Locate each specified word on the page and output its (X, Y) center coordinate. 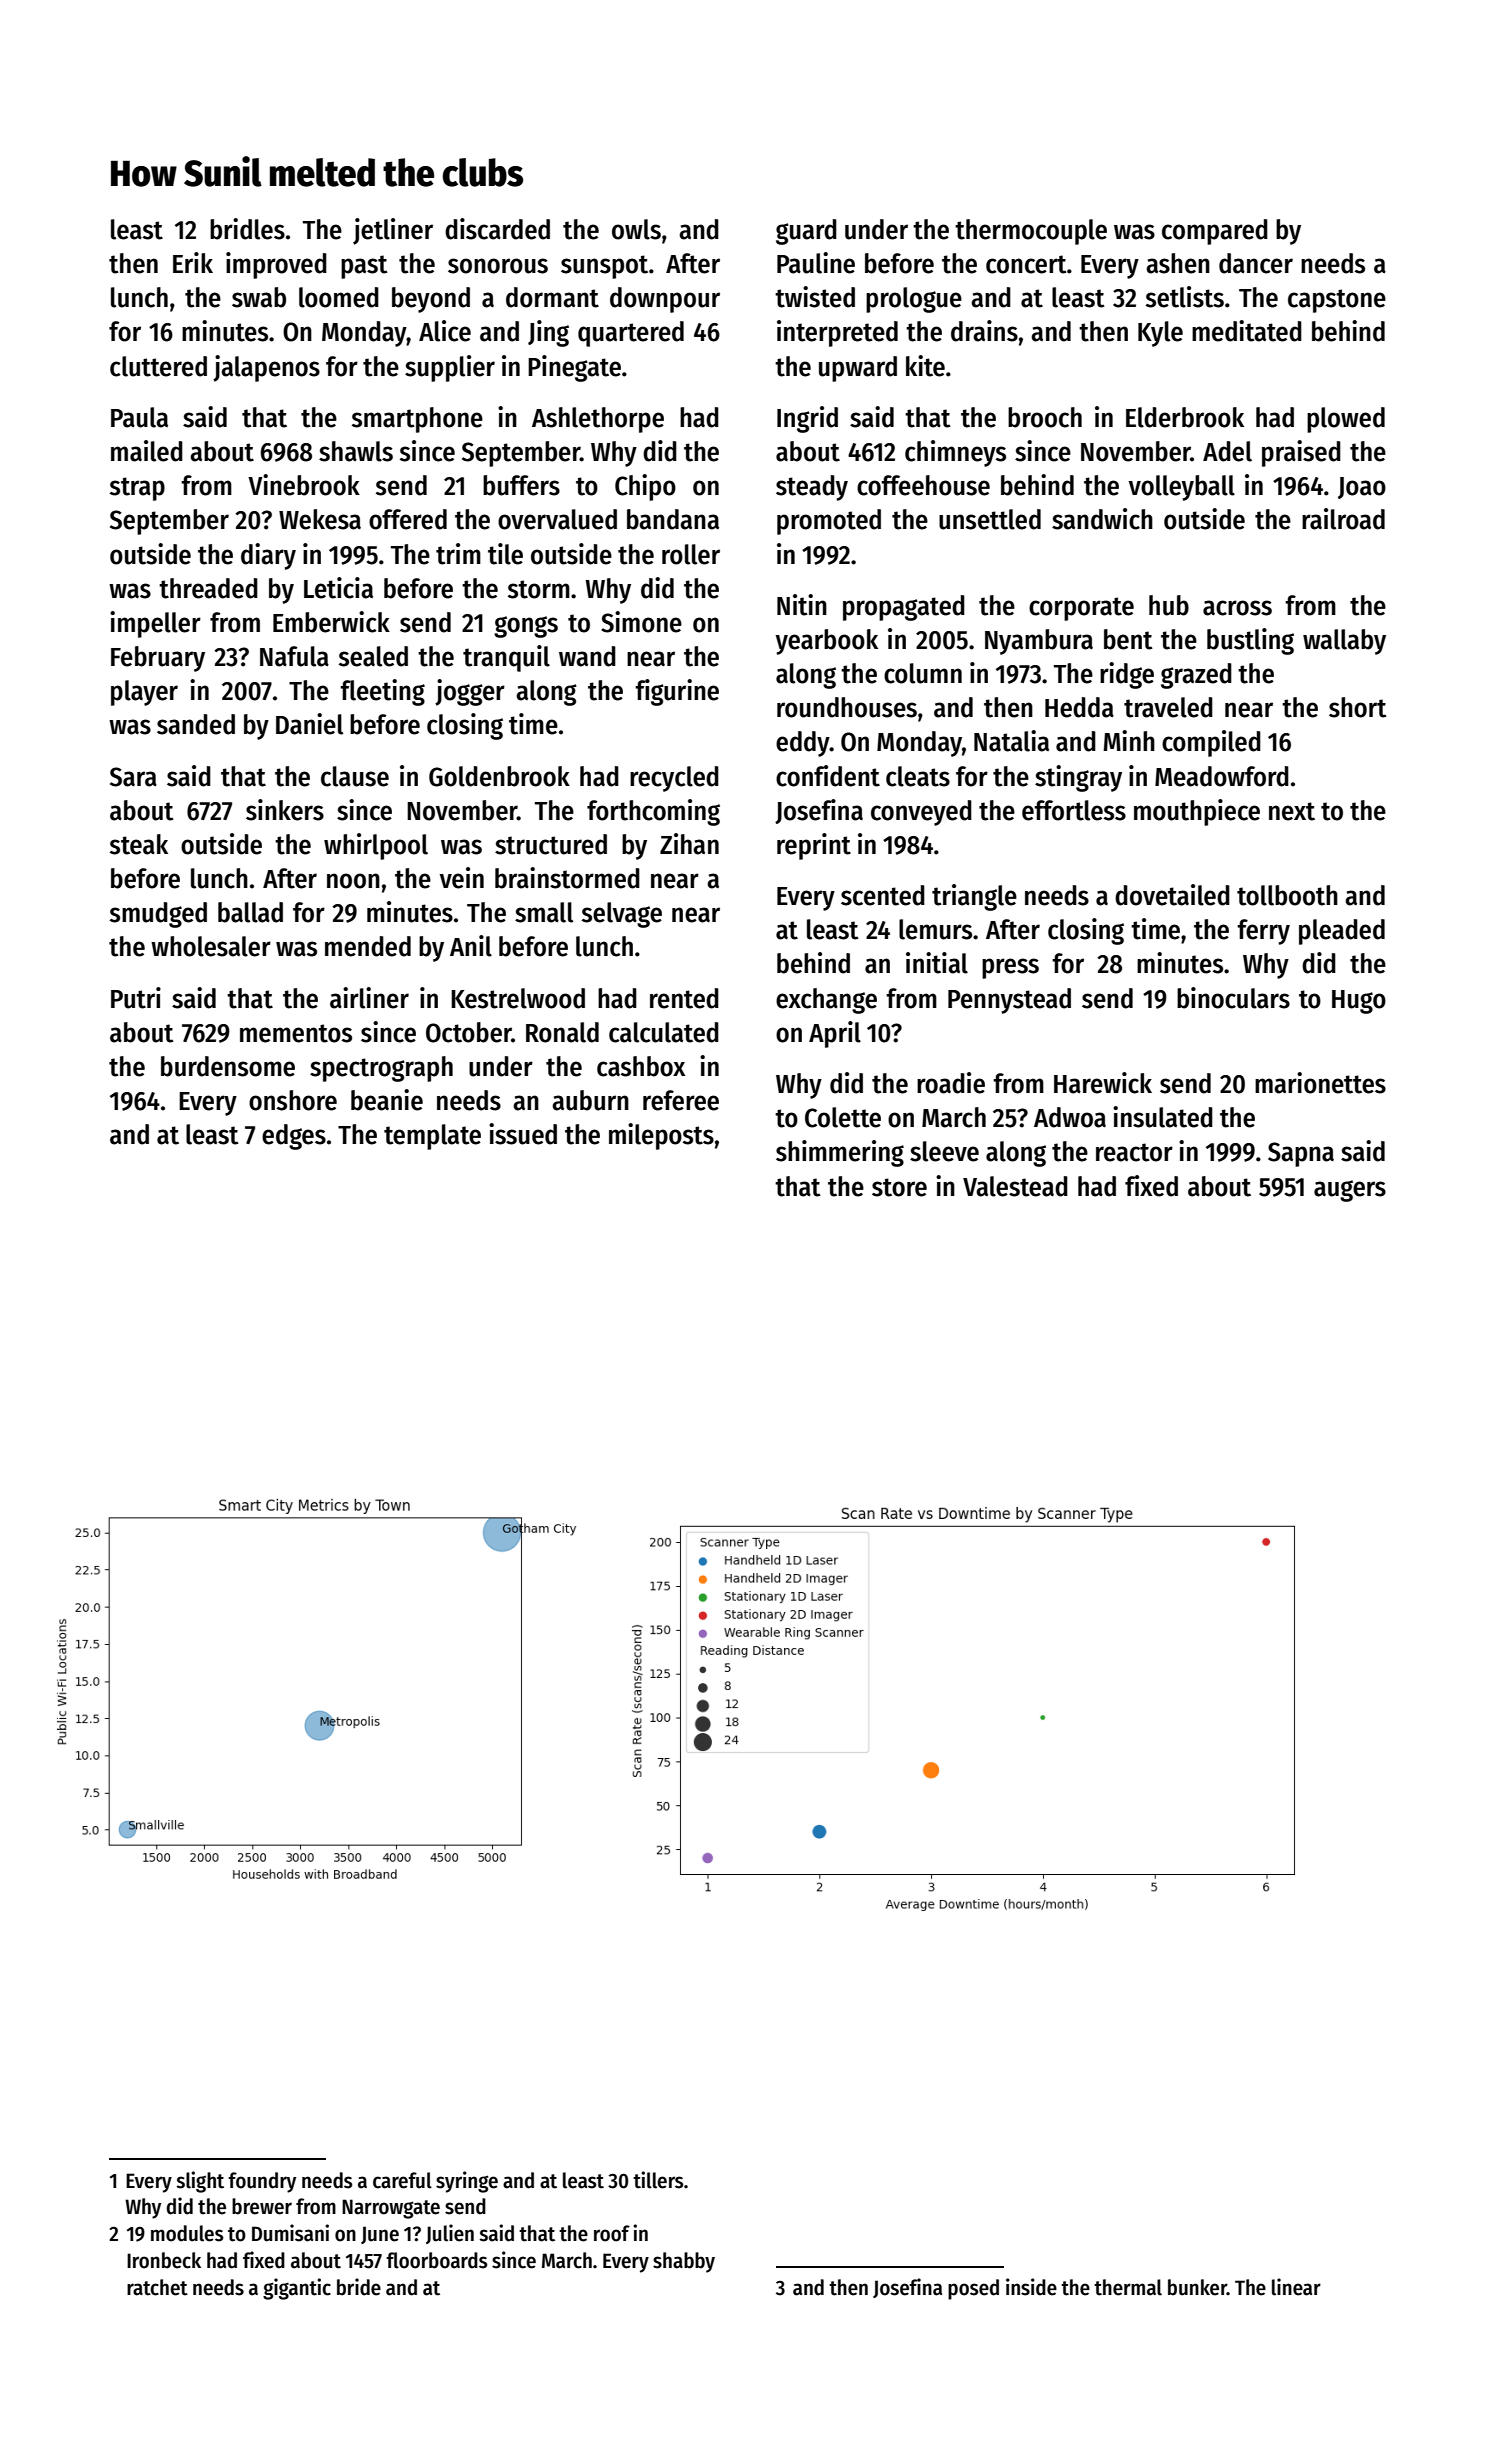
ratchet (157, 2287)
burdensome (228, 1066)
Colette (843, 1117)
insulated (1163, 1117)
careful (402, 2180)
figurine (677, 692)
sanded (196, 724)
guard (806, 232)
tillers (658, 2180)
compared (1215, 232)
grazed (1196, 676)
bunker (1197, 2287)
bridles (247, 229)
